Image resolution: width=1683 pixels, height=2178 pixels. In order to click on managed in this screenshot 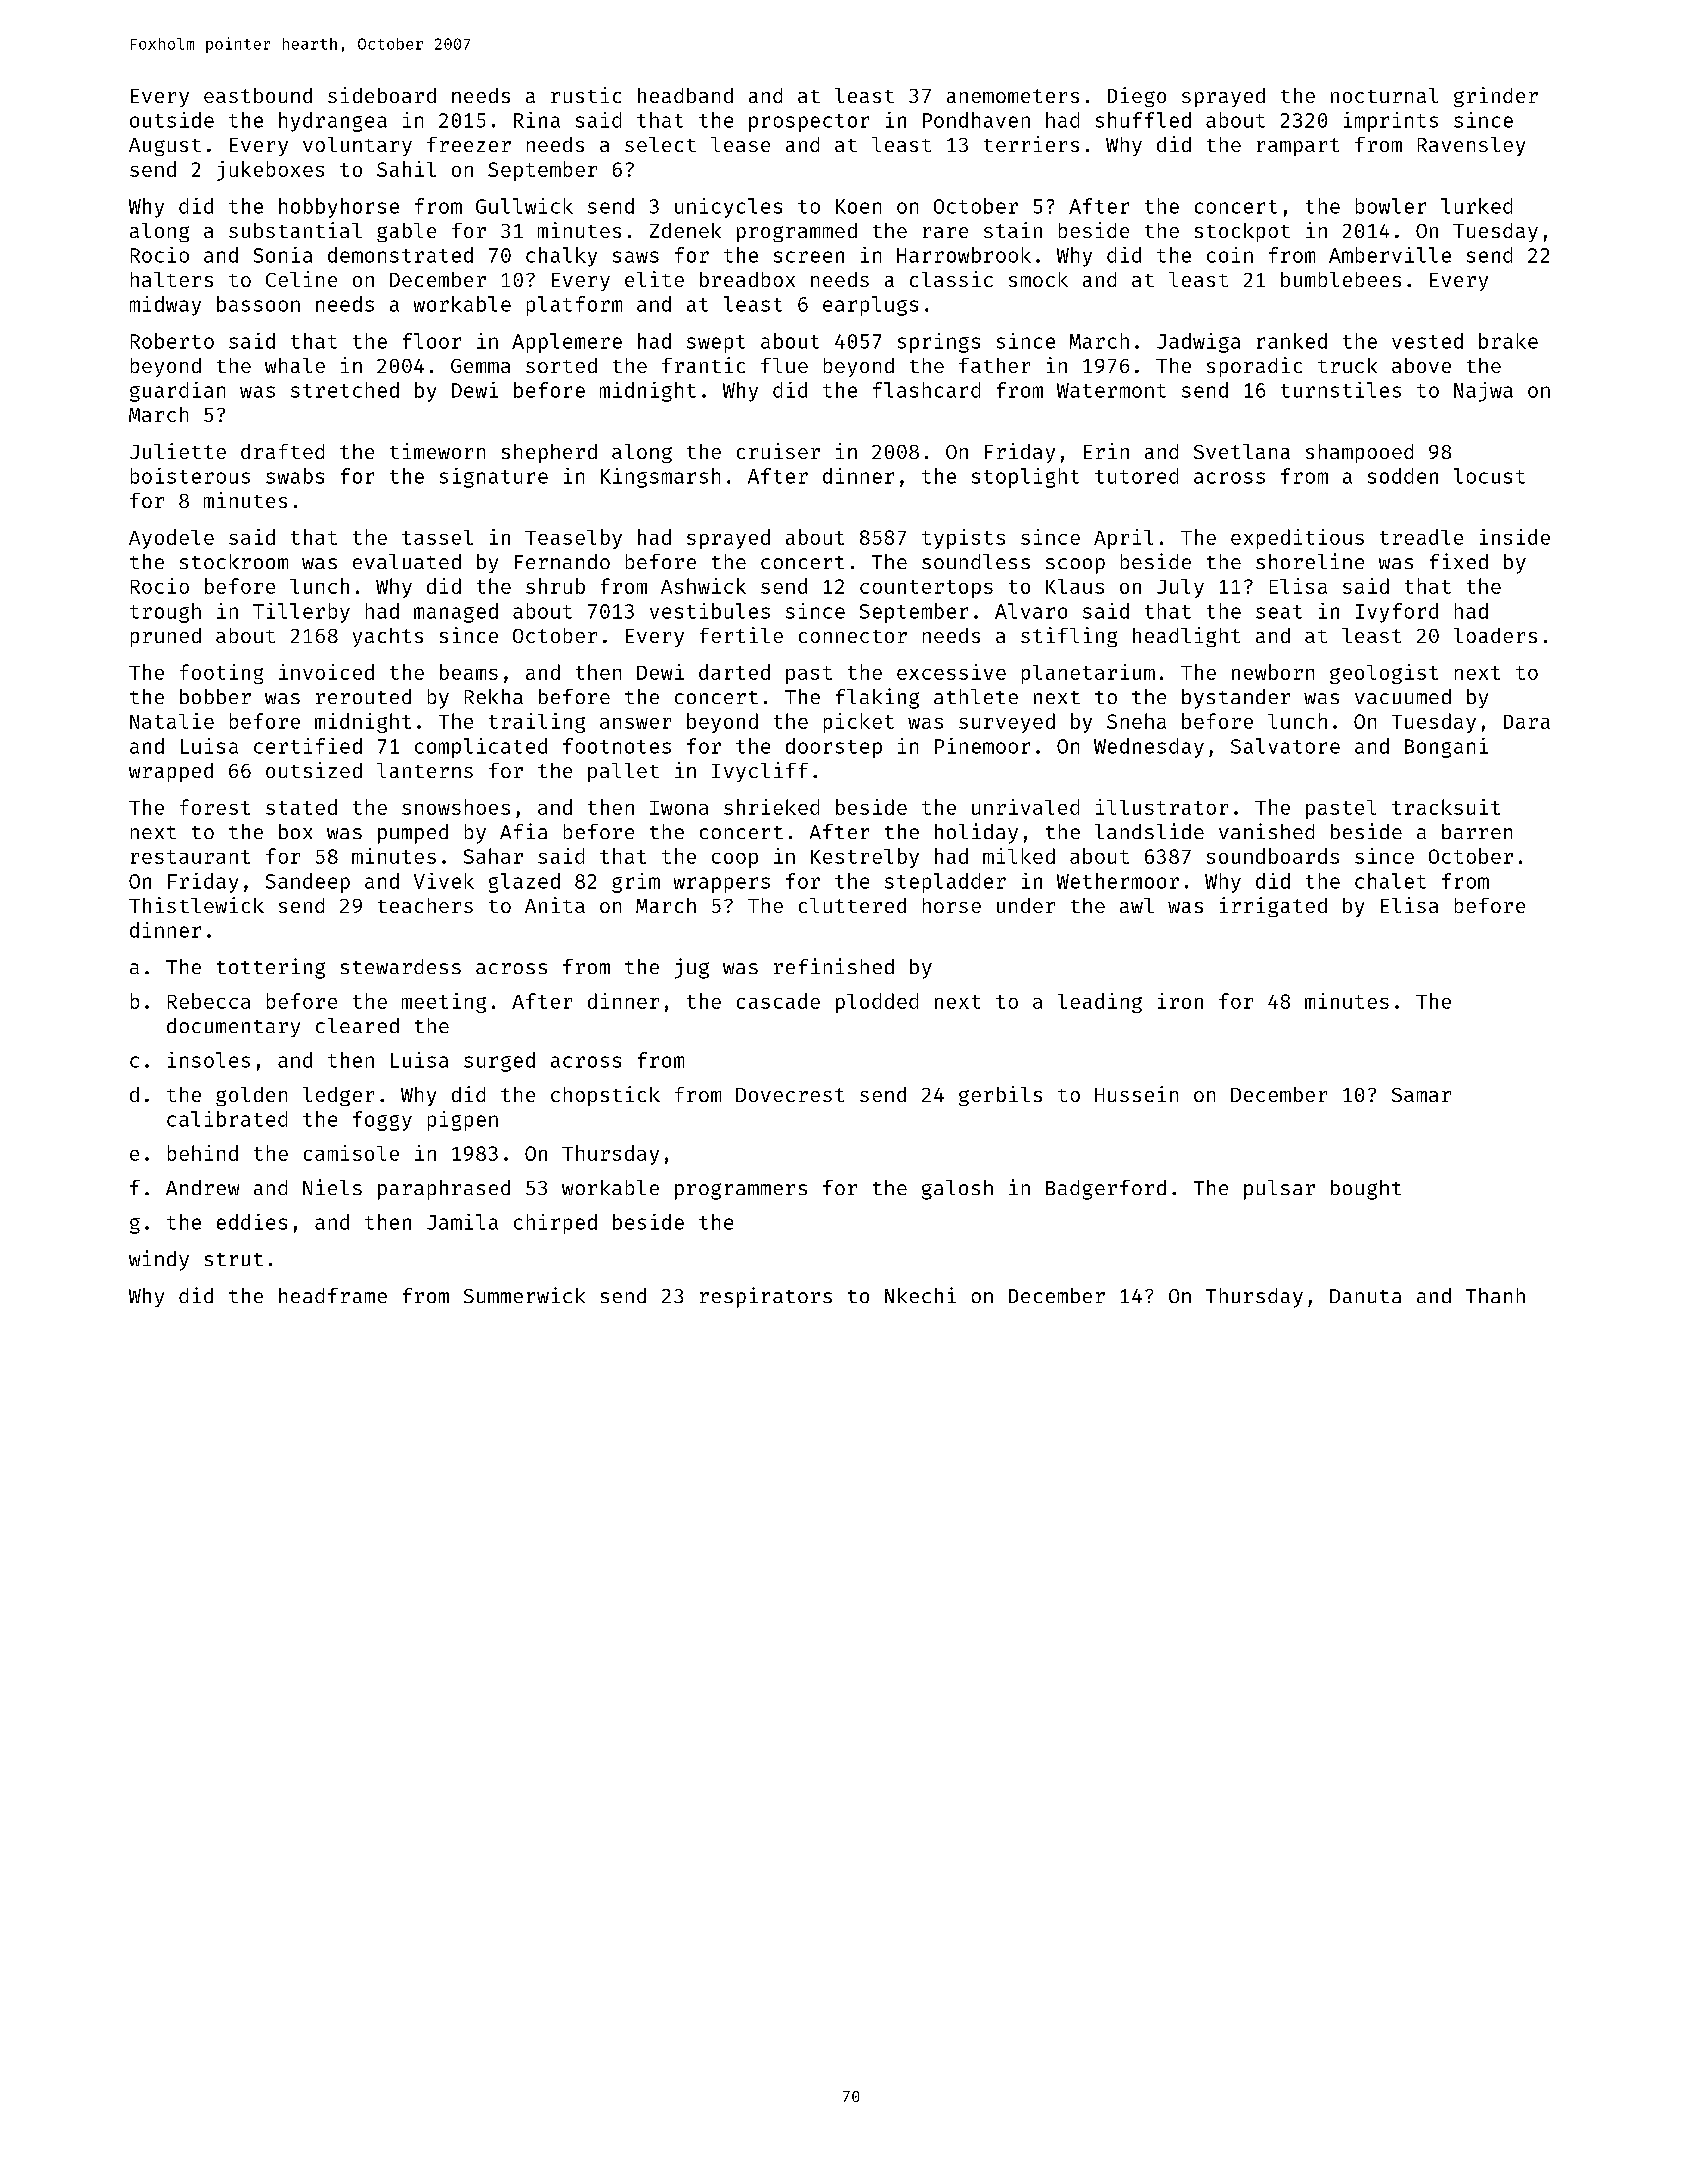, I will do `click(456, 613)`.
